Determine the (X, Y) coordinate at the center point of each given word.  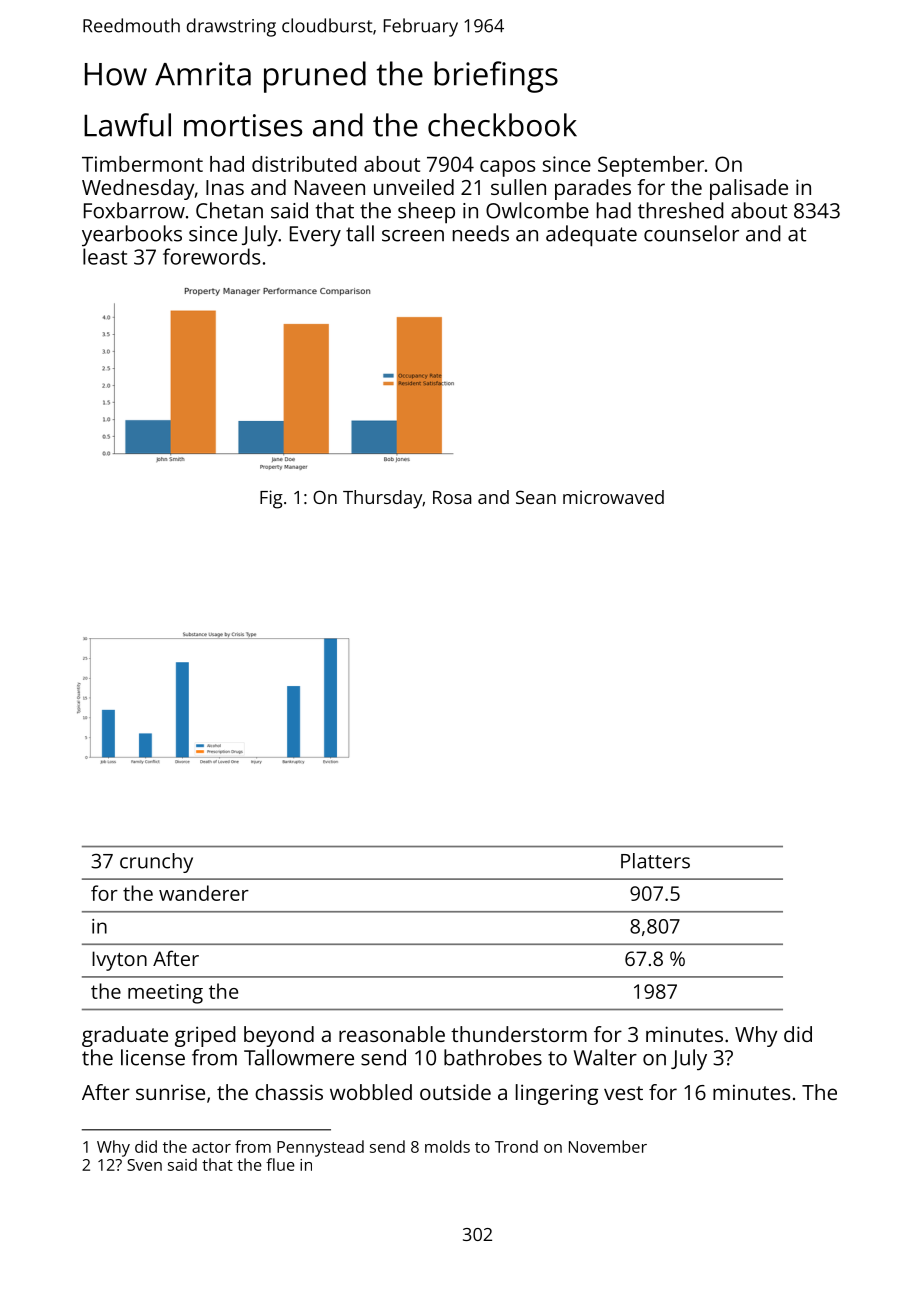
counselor (691, 233)
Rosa (452, 497)
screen (413, 236)
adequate (591, 236)
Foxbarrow (134, 210)
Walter (605, 1057)
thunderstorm (519, 1034)
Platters (655, 861)
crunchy (156, 863)
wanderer (204, 893)
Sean (536, 497)
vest (623, 1093)
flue (280, 1164)
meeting (165, 994)
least (105, 256)
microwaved (613, 497)
